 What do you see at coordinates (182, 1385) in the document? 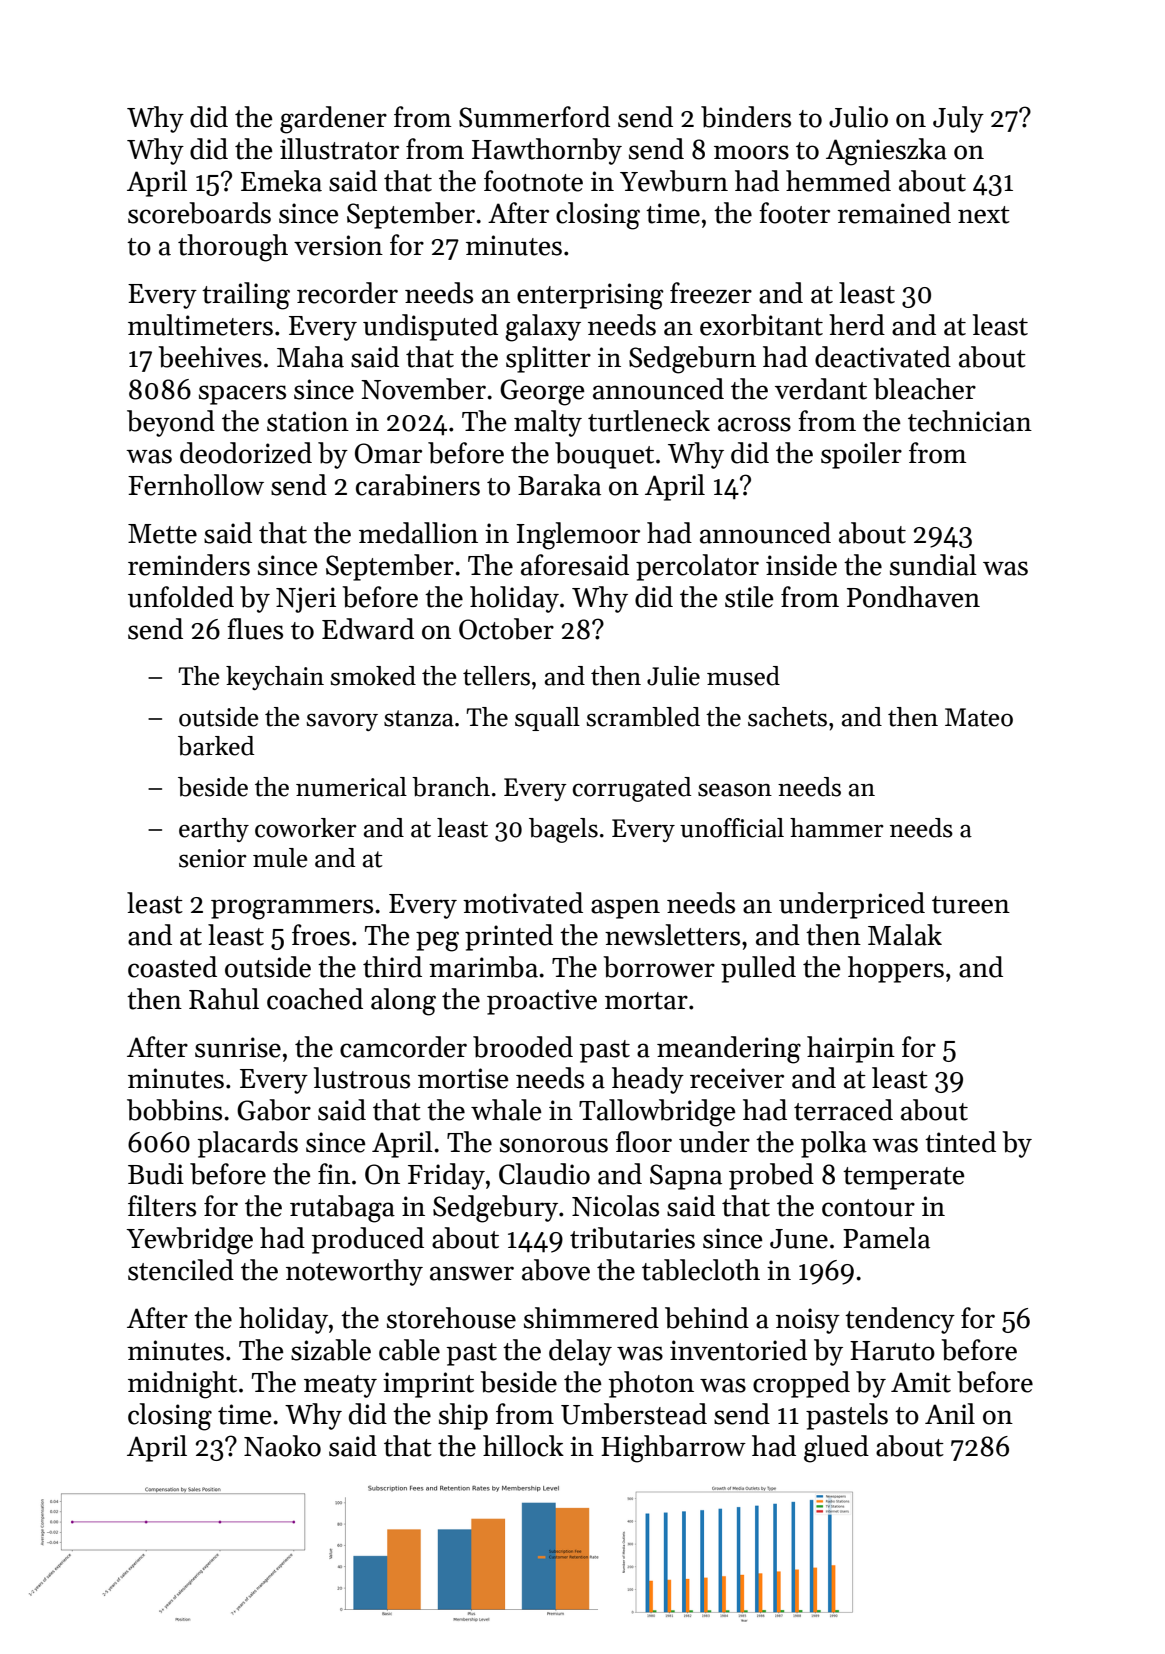
I see `midnight` at bounding box center [182, 1385].
